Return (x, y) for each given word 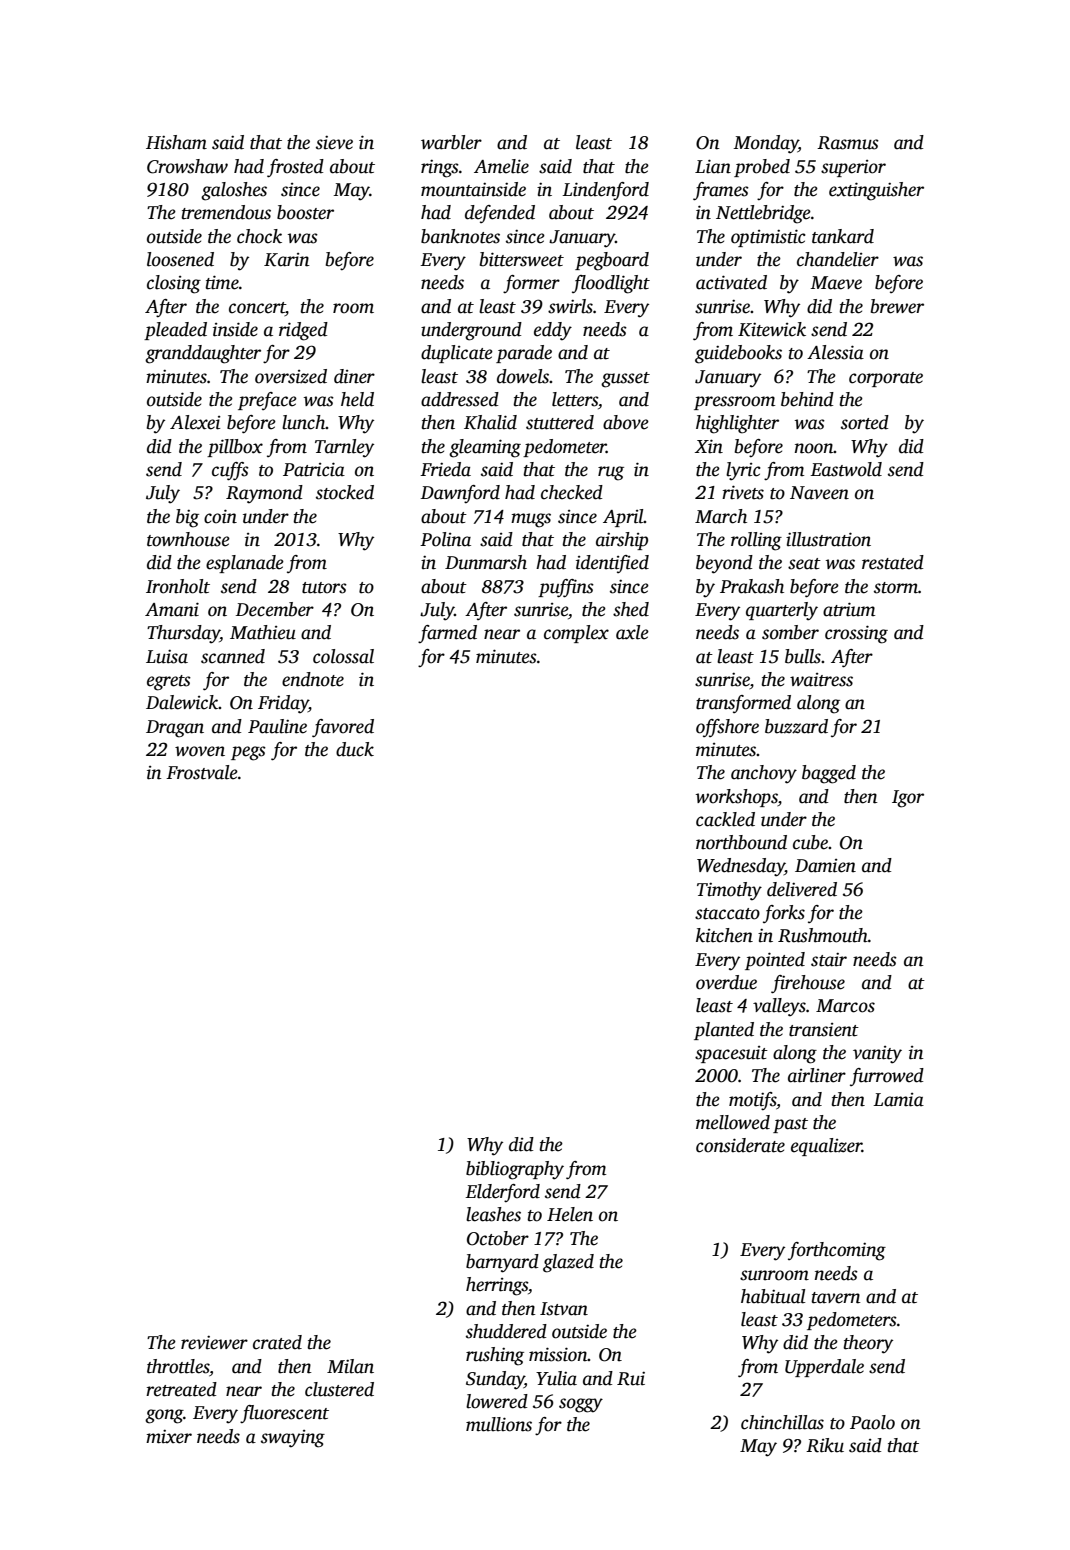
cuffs (230, 471)
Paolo (872, 1422)
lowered (497, 1401)
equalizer (826, 1147)
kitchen (724, 935)
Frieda (445, 469)
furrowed (887, 1077)
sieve (334, 142)
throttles (178, 1366)
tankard (843, 236)
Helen (570, 1214)
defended (500, 214)
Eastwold (846, 469)
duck (355, 749)
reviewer (214, 1342)
